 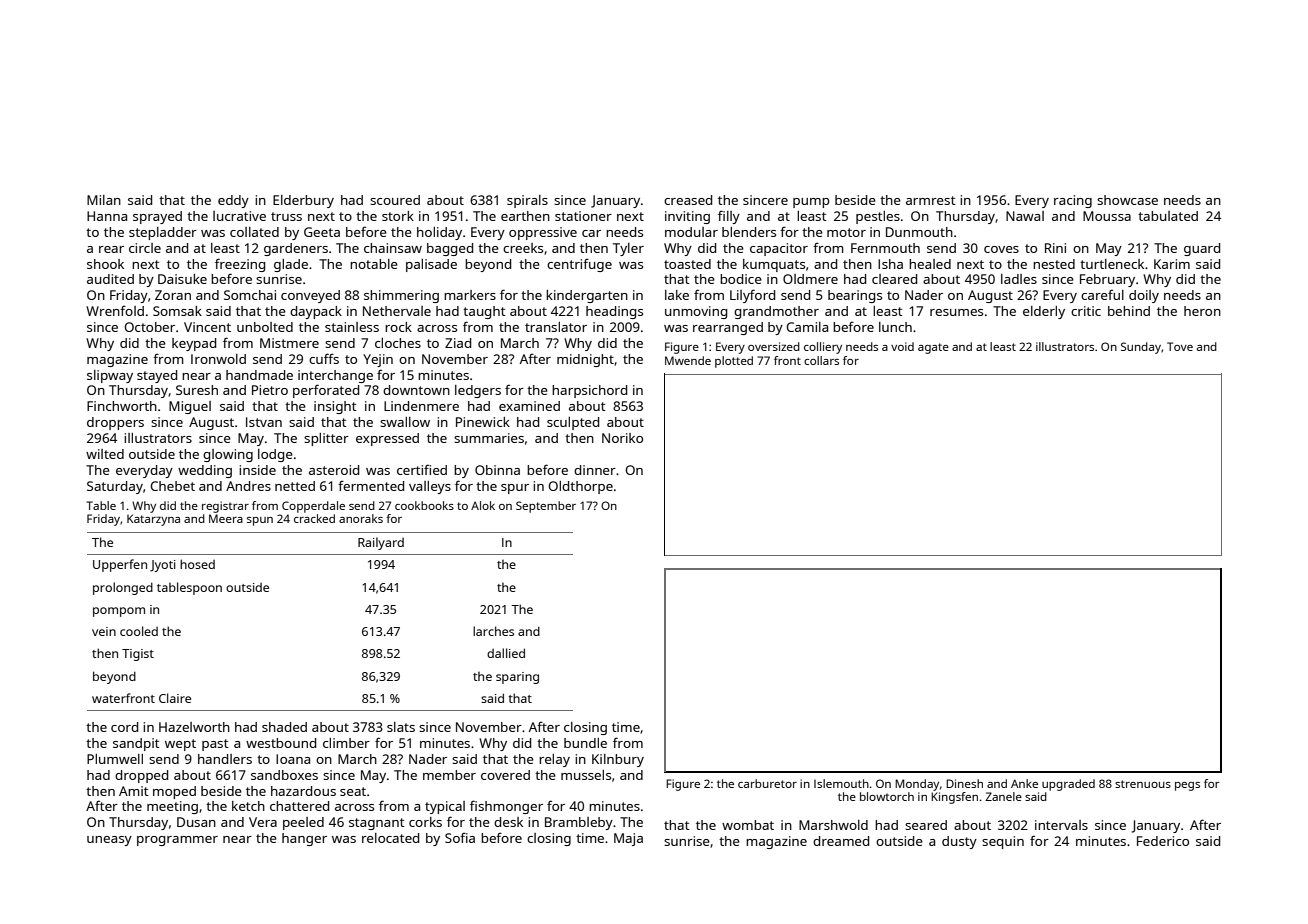 What do you see at coordinates (303, 201) in the screenshot?
I see `Elderbury` at bounding box center [303, 201].
